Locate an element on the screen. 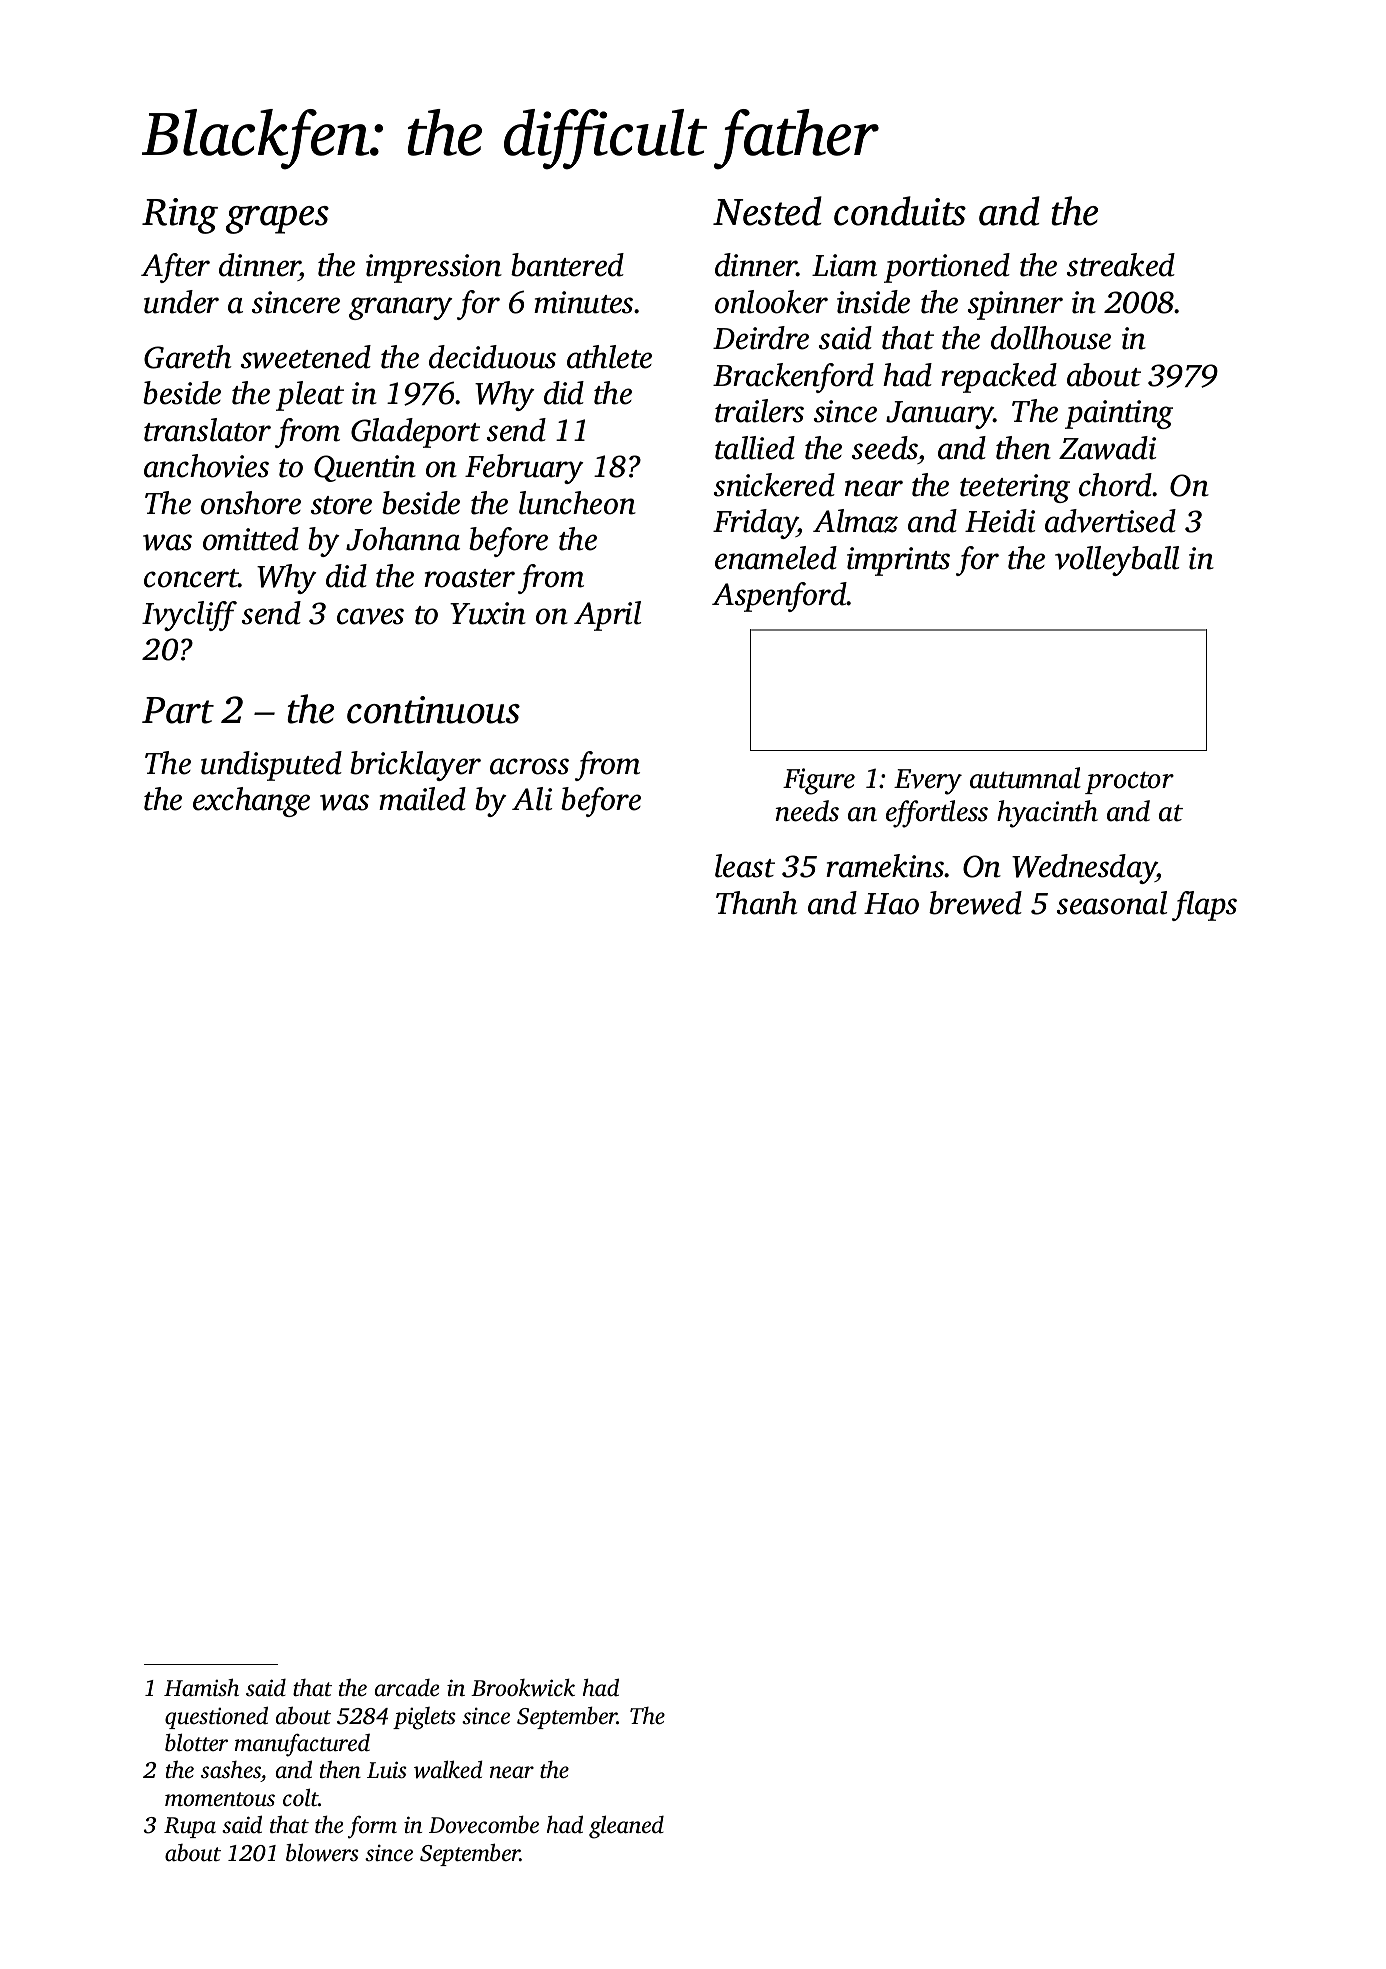 The image size is (1386, 1969). Rupa is located at coordinates (190, 1827).
